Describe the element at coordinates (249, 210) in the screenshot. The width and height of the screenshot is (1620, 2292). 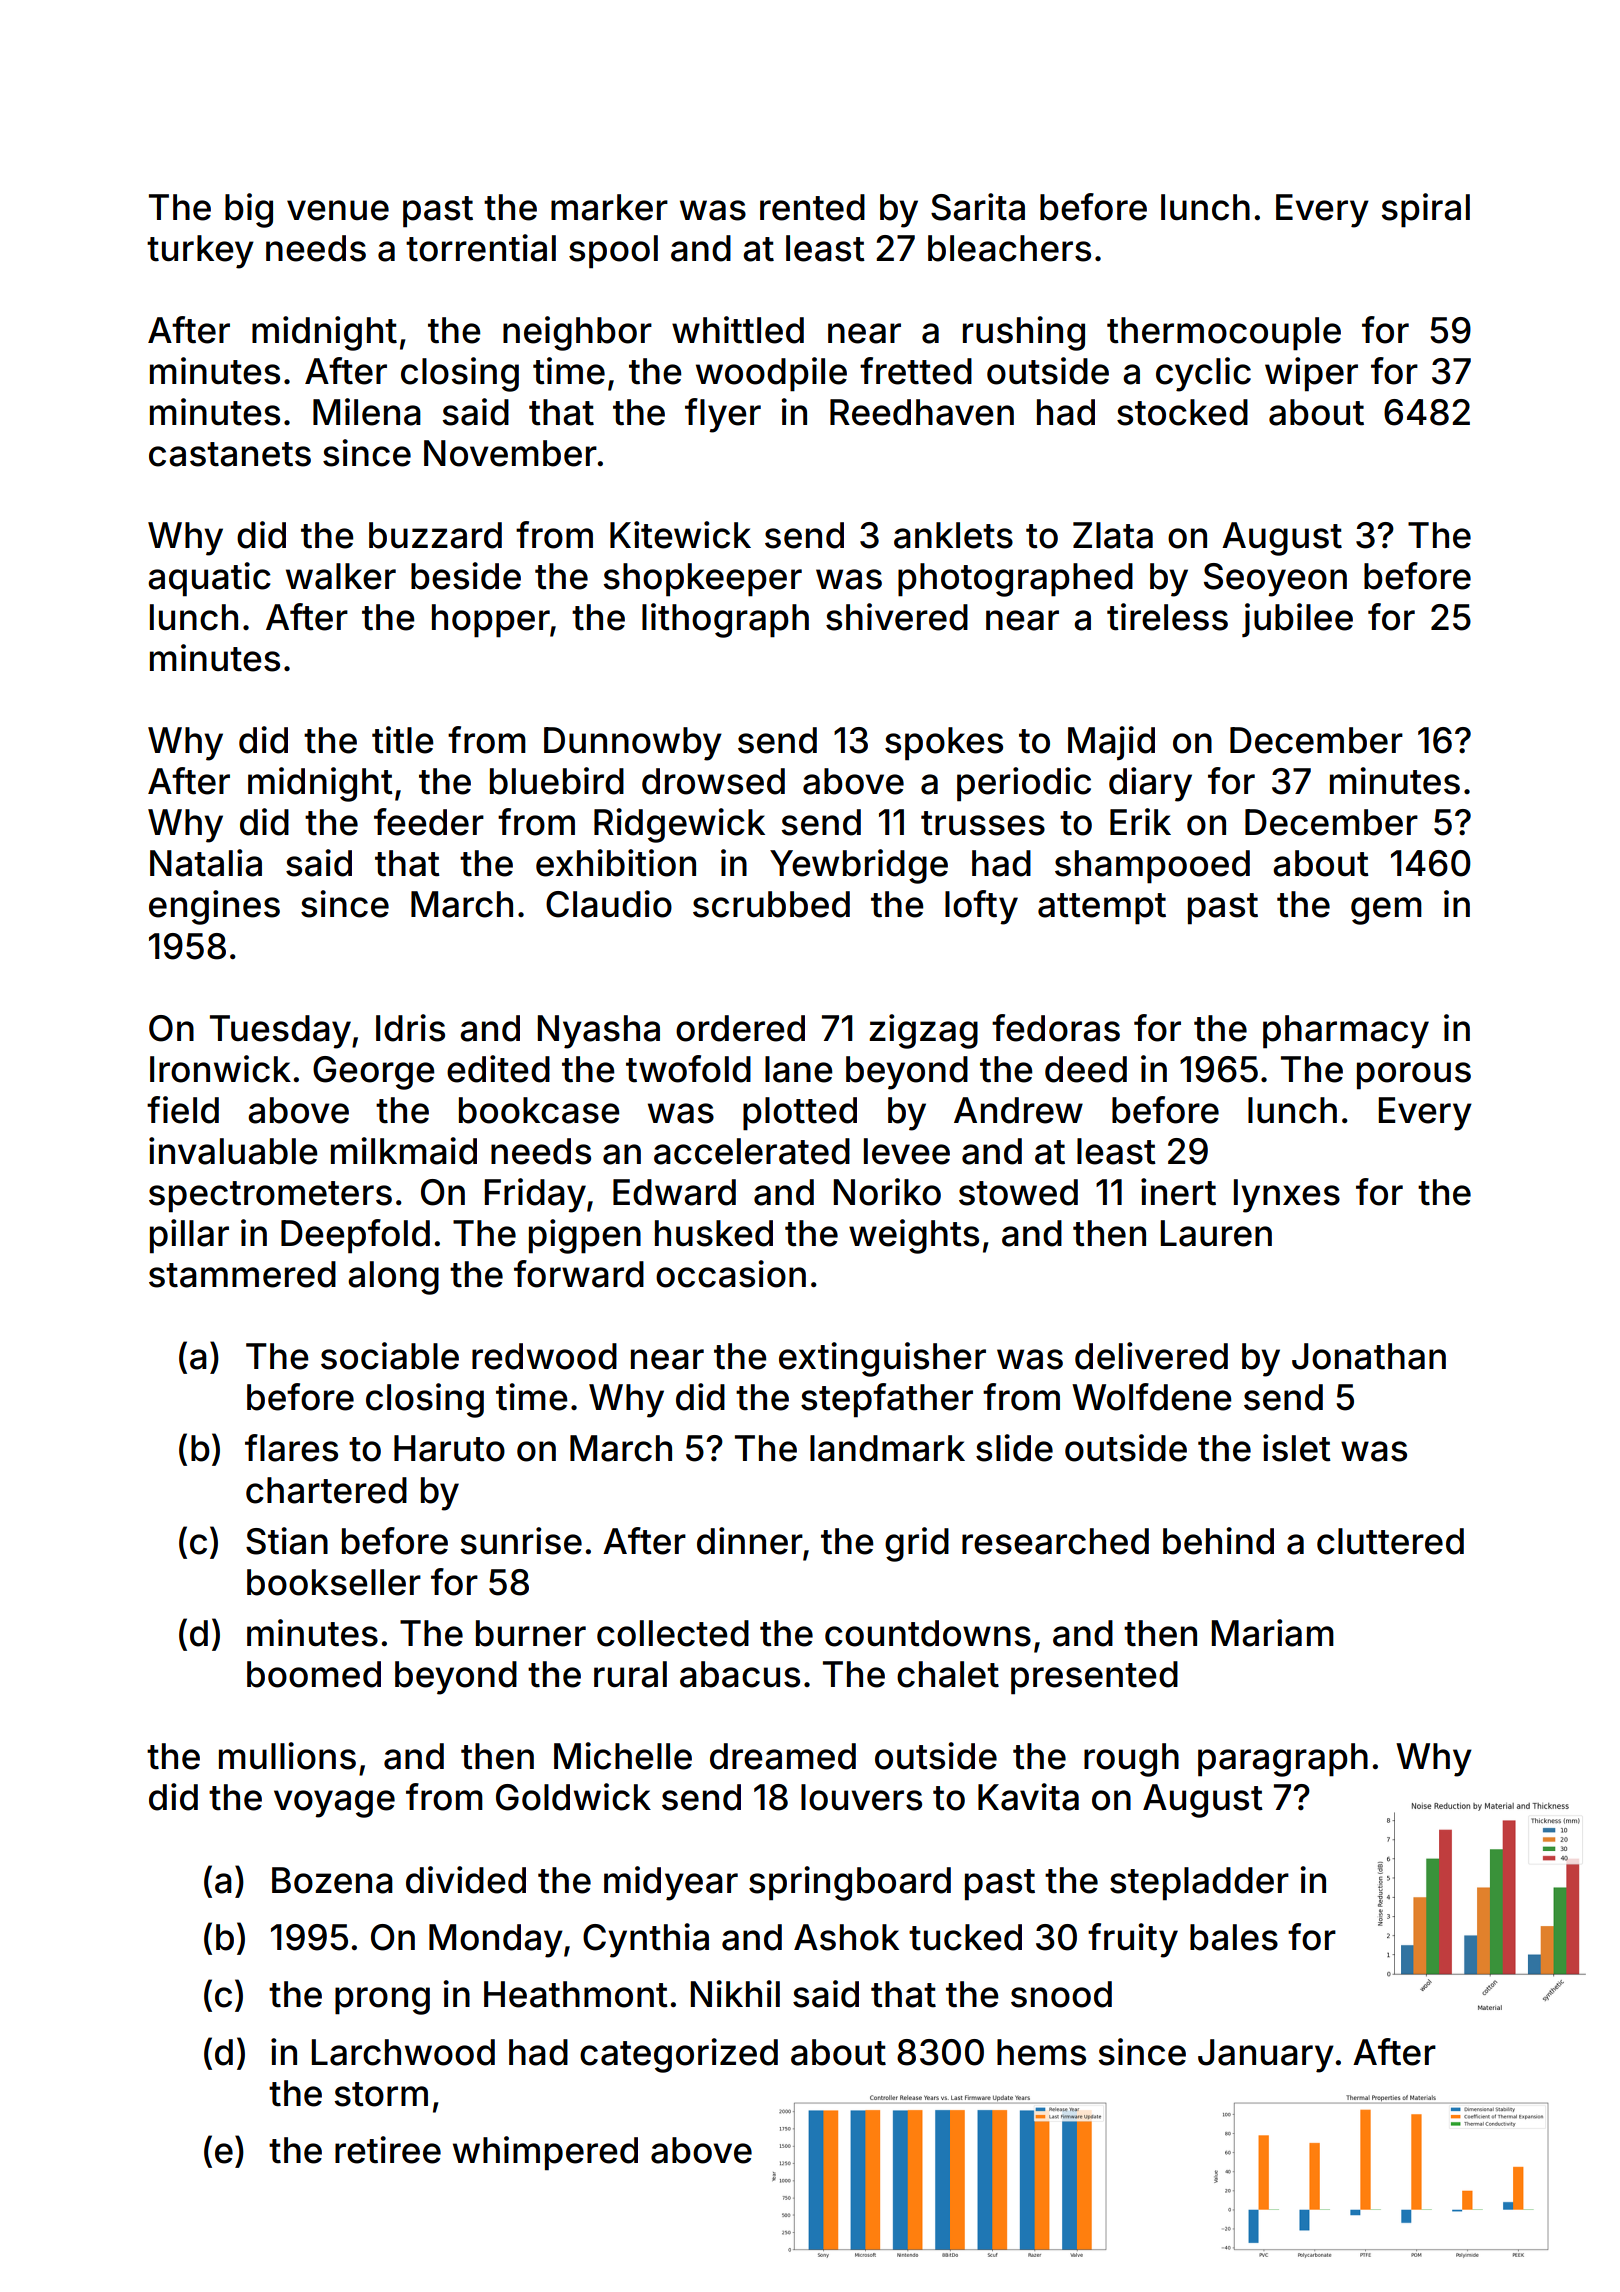
I see `big` at that location.
